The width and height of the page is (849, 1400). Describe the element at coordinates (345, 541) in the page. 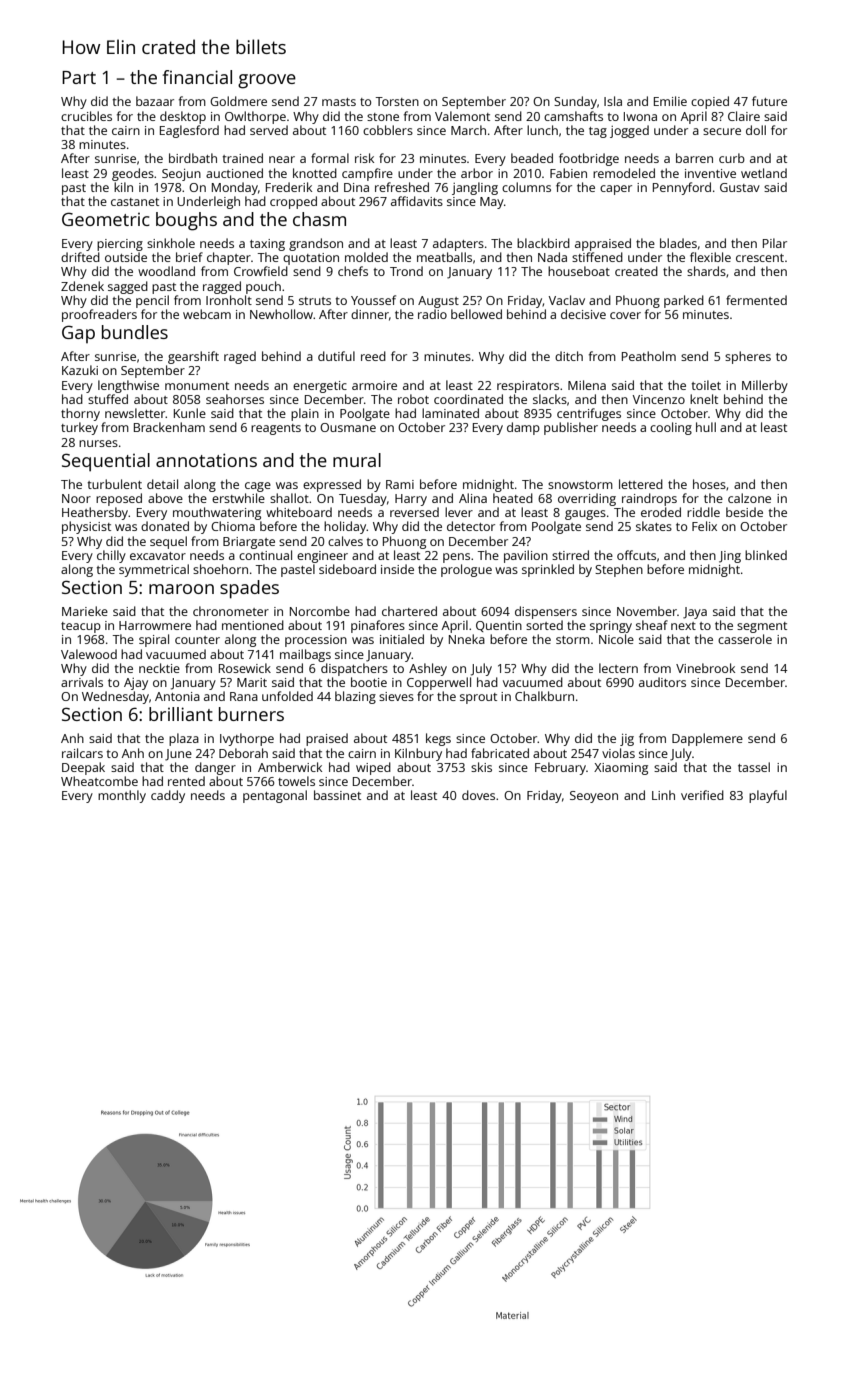

I see `calves` at that location.
